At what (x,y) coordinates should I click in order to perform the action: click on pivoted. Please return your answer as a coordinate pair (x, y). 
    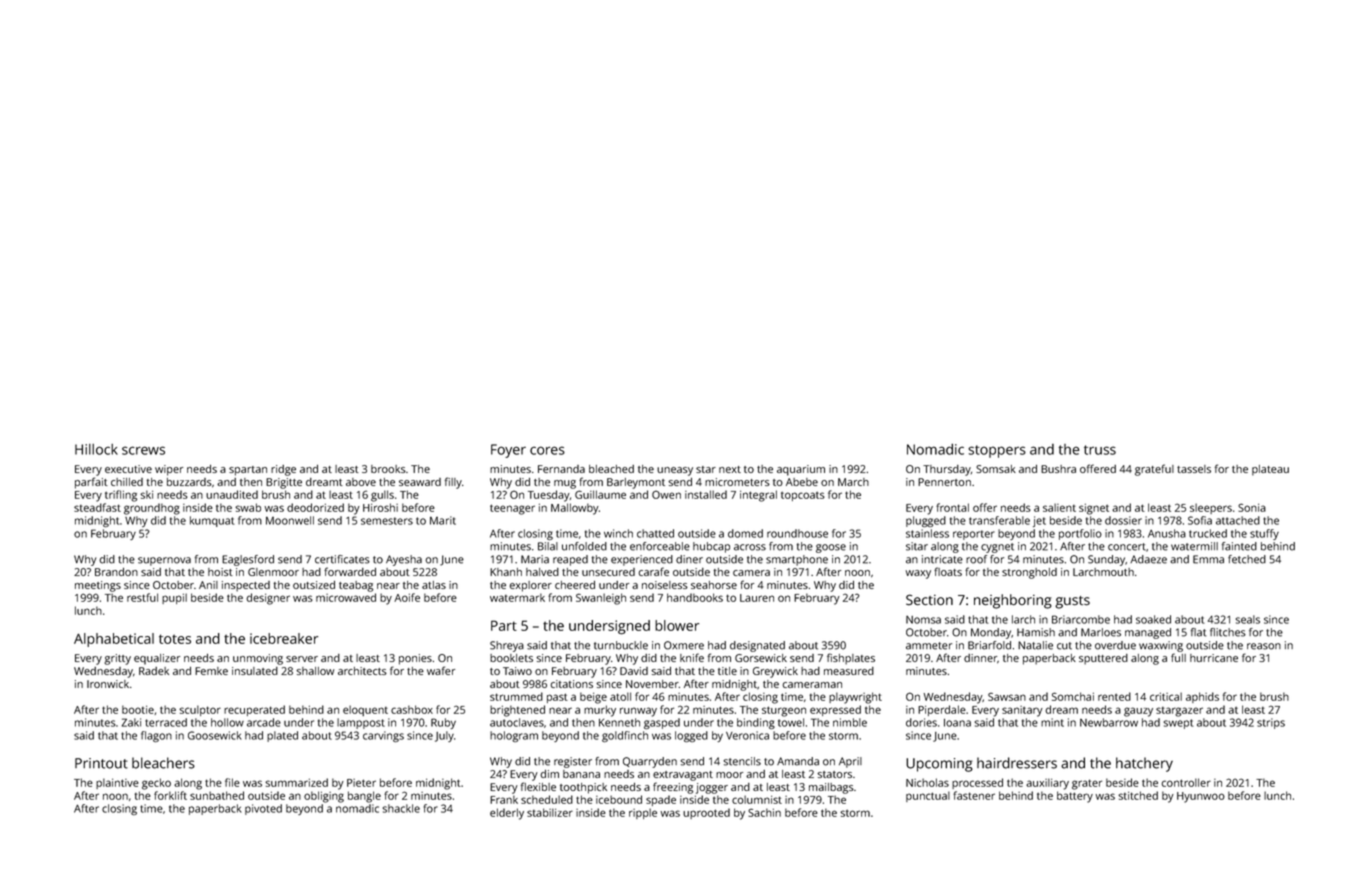
    Looking at the image, I should click on (263, 809).
